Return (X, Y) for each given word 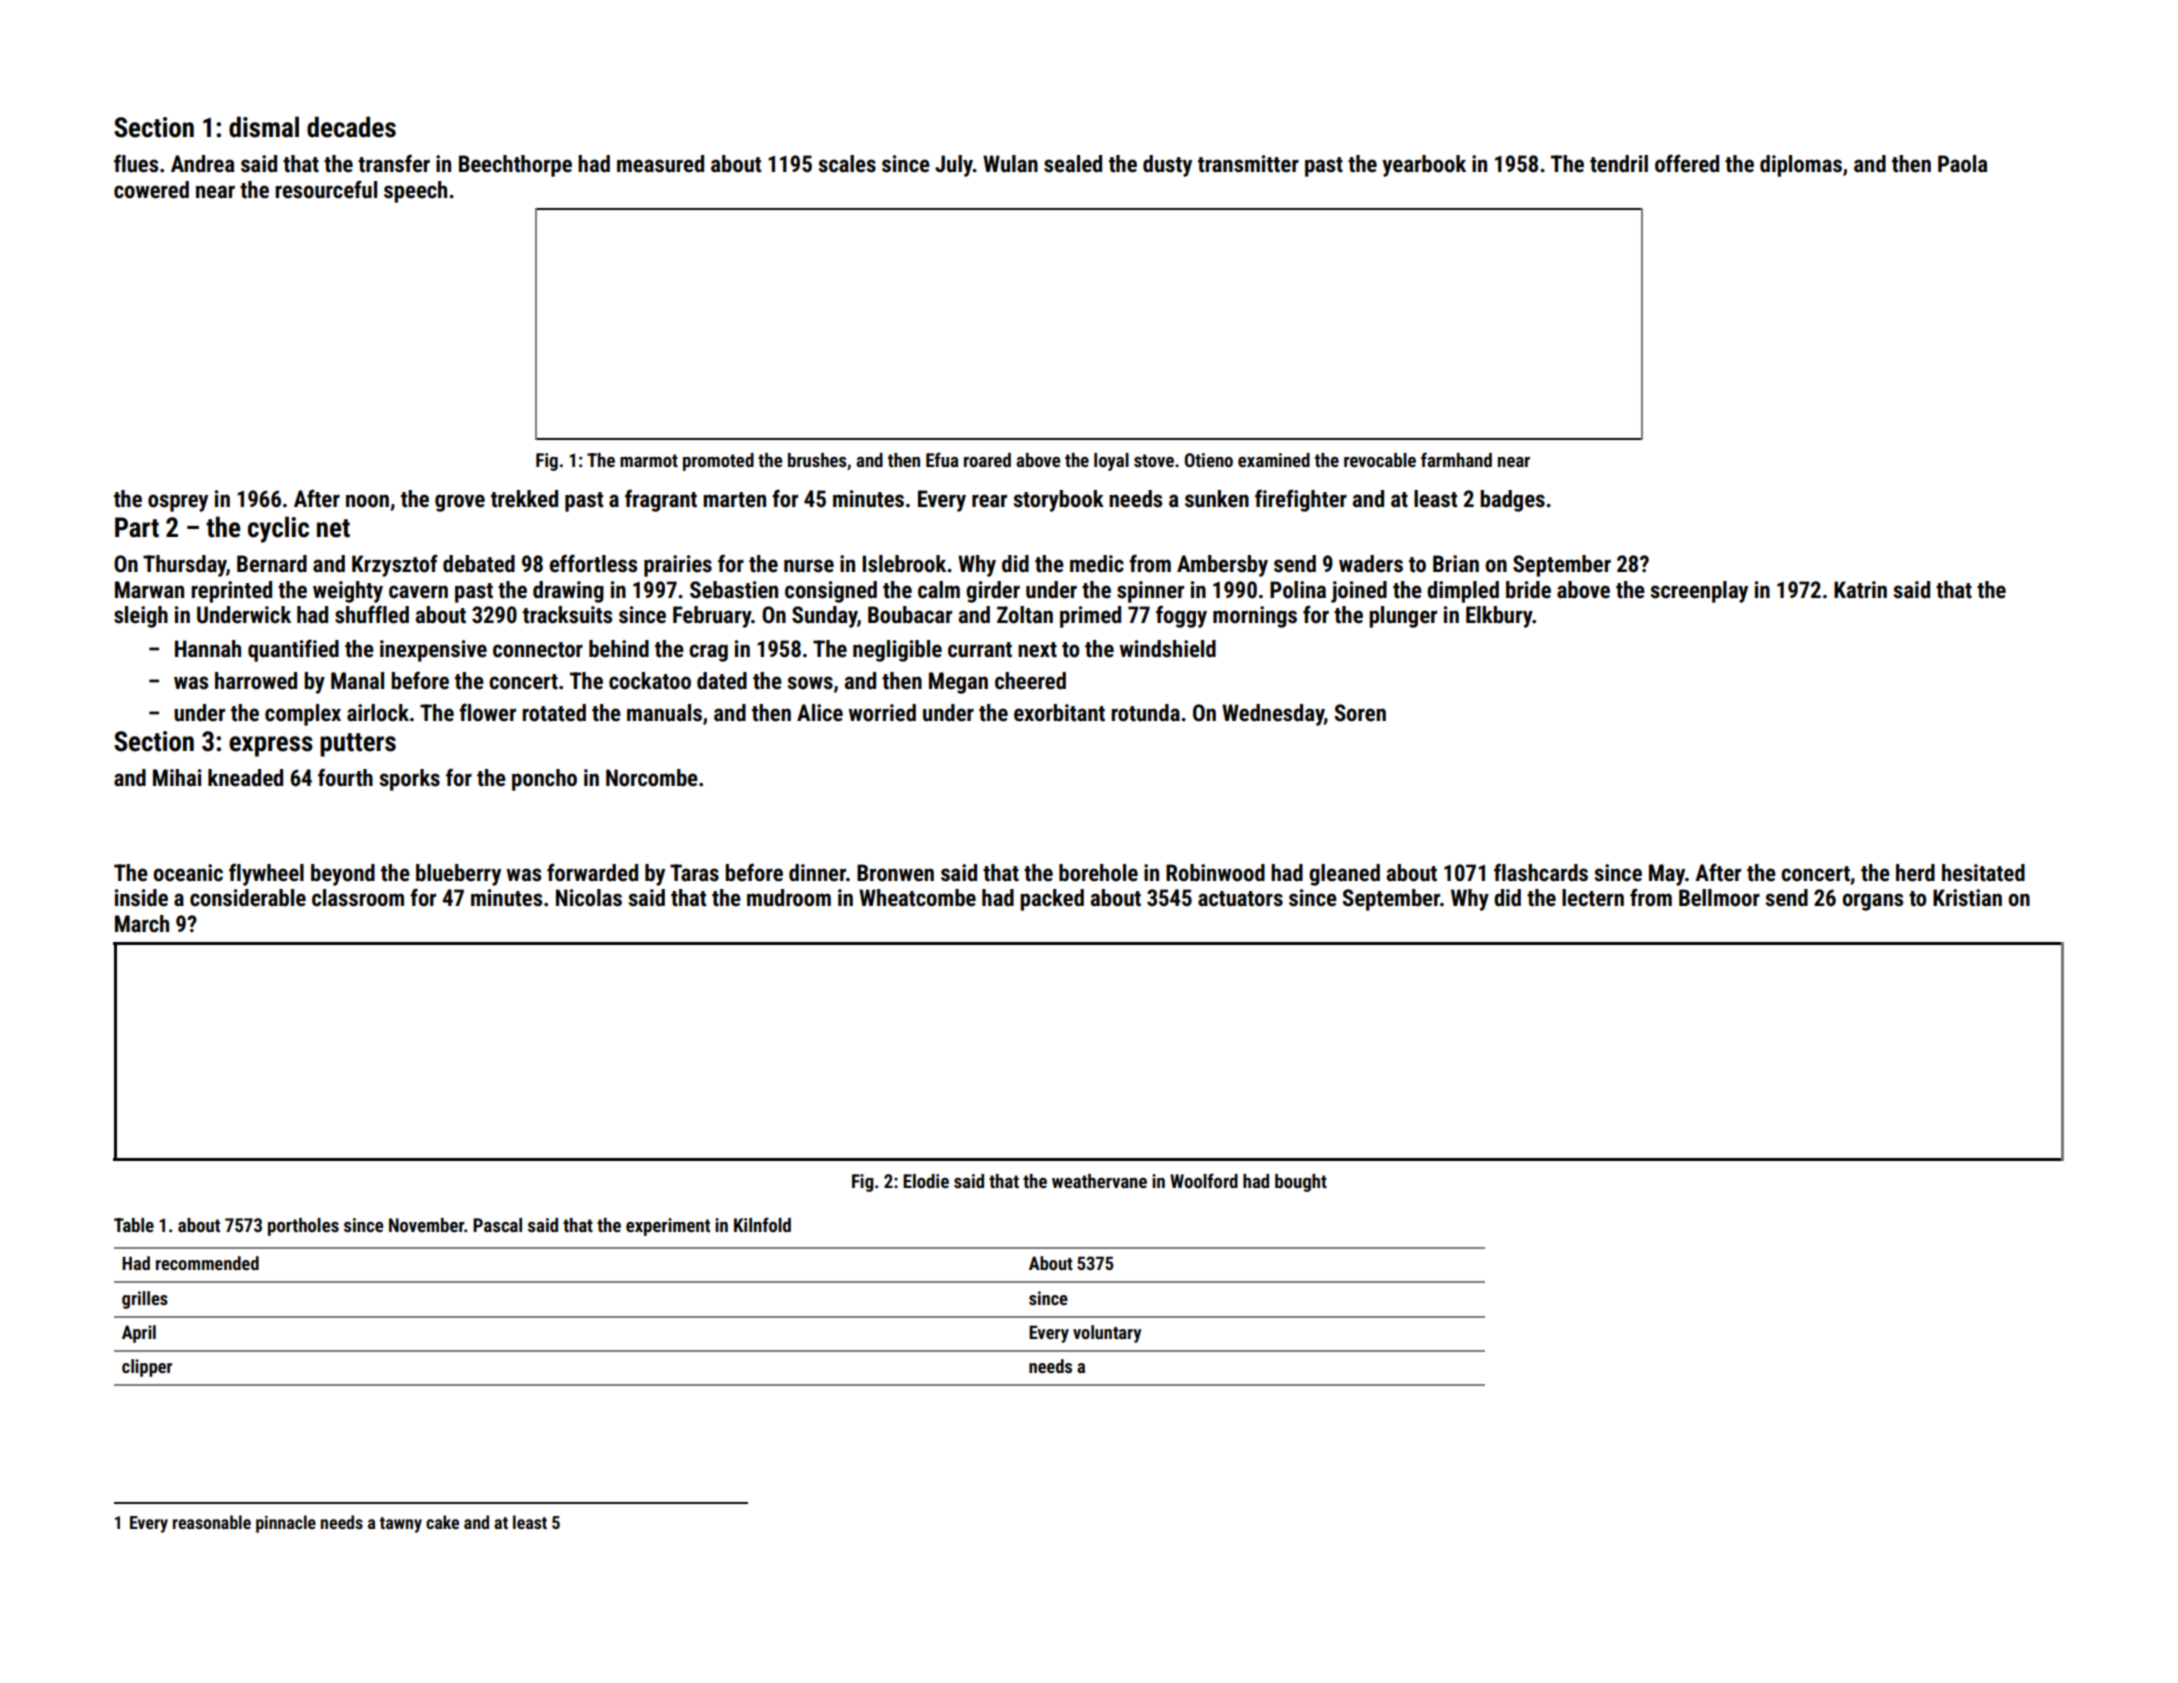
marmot (649, 460)
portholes (303, 1227)
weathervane (1099, 1181)
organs (1872, 902)
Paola (1963, 164)
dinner (817, 873)
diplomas (1801, 166)
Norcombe (652, 778)
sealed (1073, 164)
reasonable (212, 1522)
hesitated (1983, 873)
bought (1301, 1183)
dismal (264, 127)
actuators (1240, 899)
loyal (1111, 462)
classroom (358, 898)
